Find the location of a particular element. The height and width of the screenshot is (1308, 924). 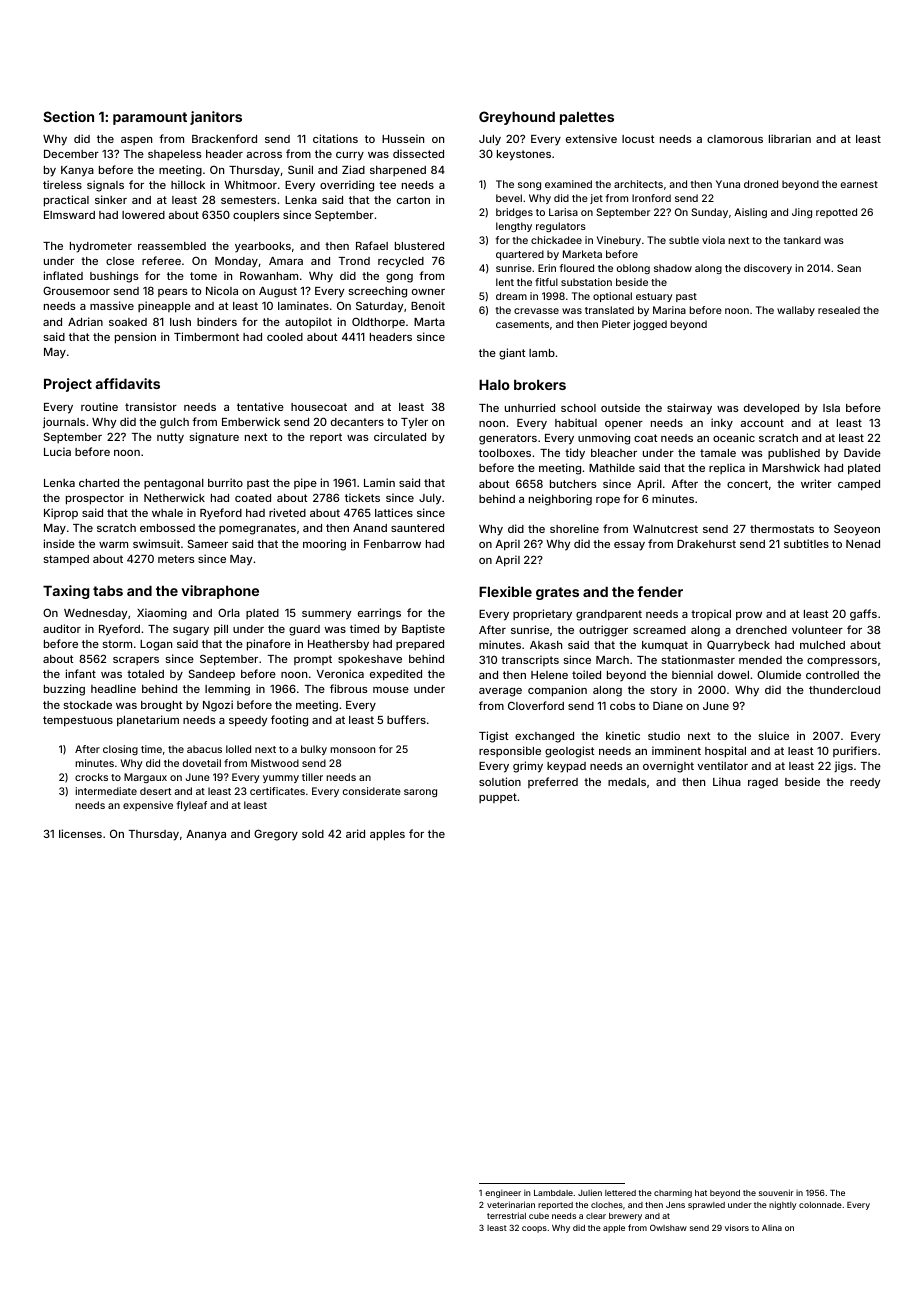

Owlshaw is located at coordinates (668, 1227).
